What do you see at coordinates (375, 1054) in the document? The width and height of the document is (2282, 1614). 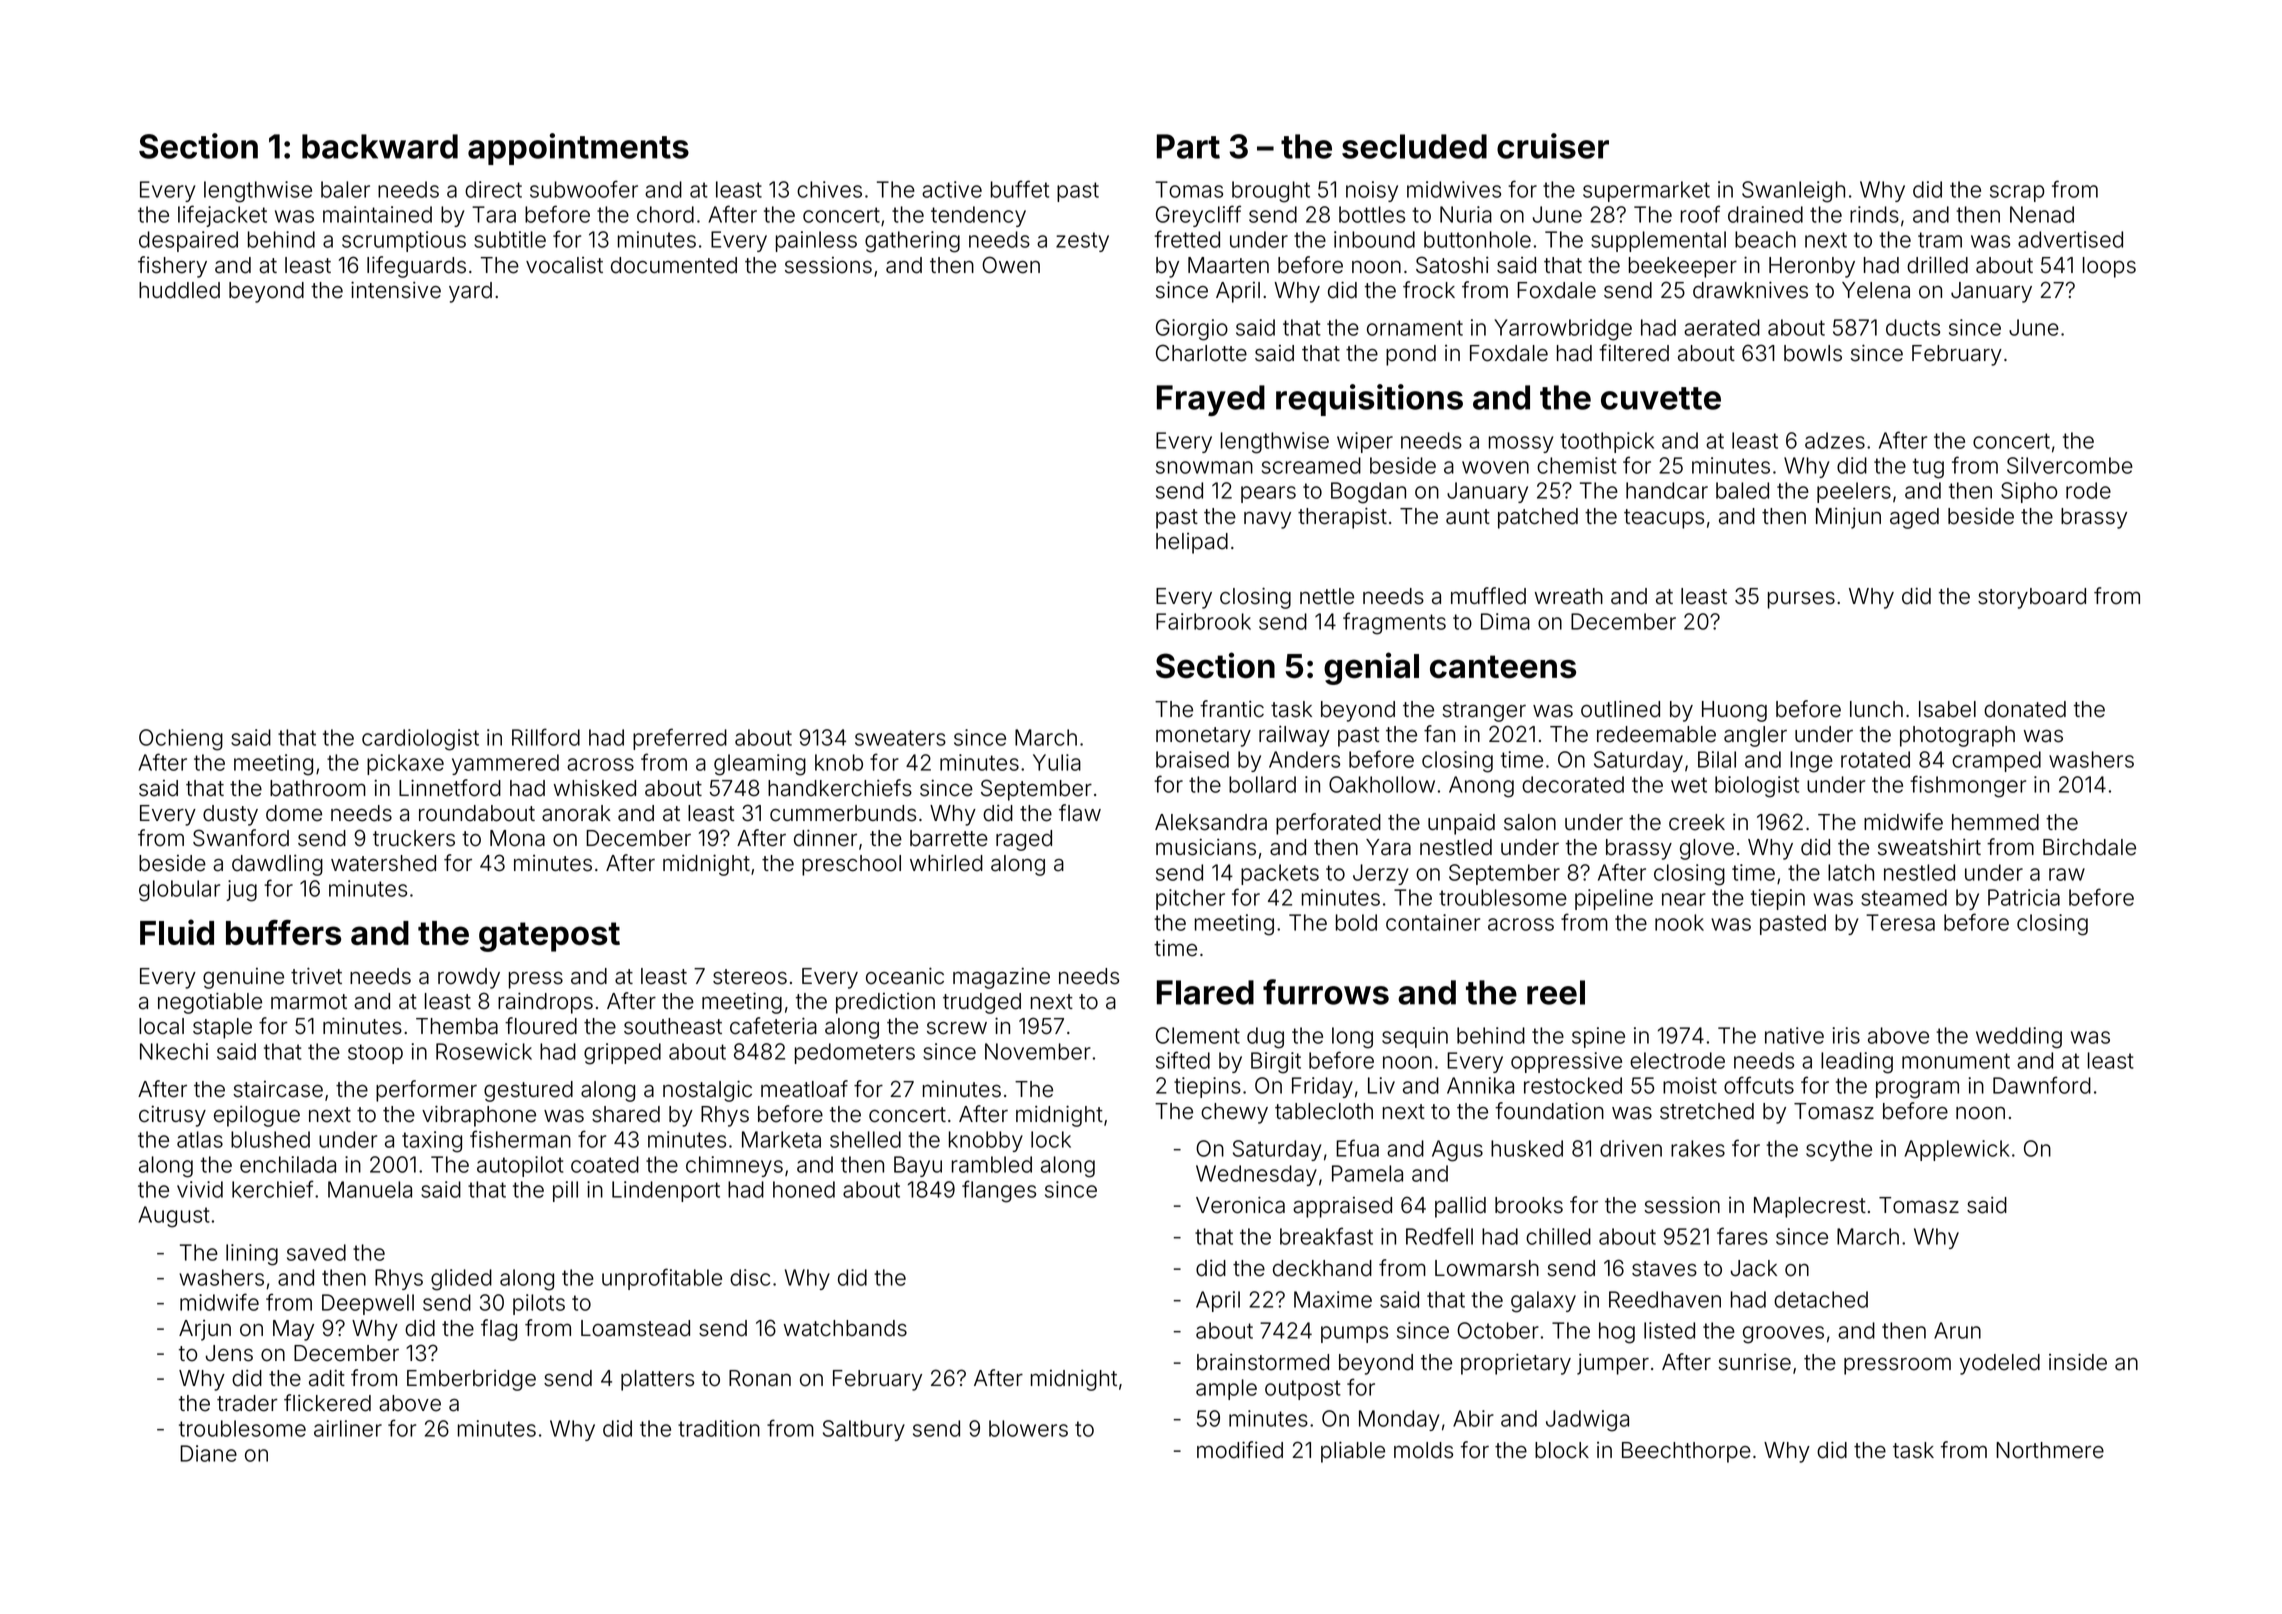 I see `stoop` at bounding box center [375, 1054].
